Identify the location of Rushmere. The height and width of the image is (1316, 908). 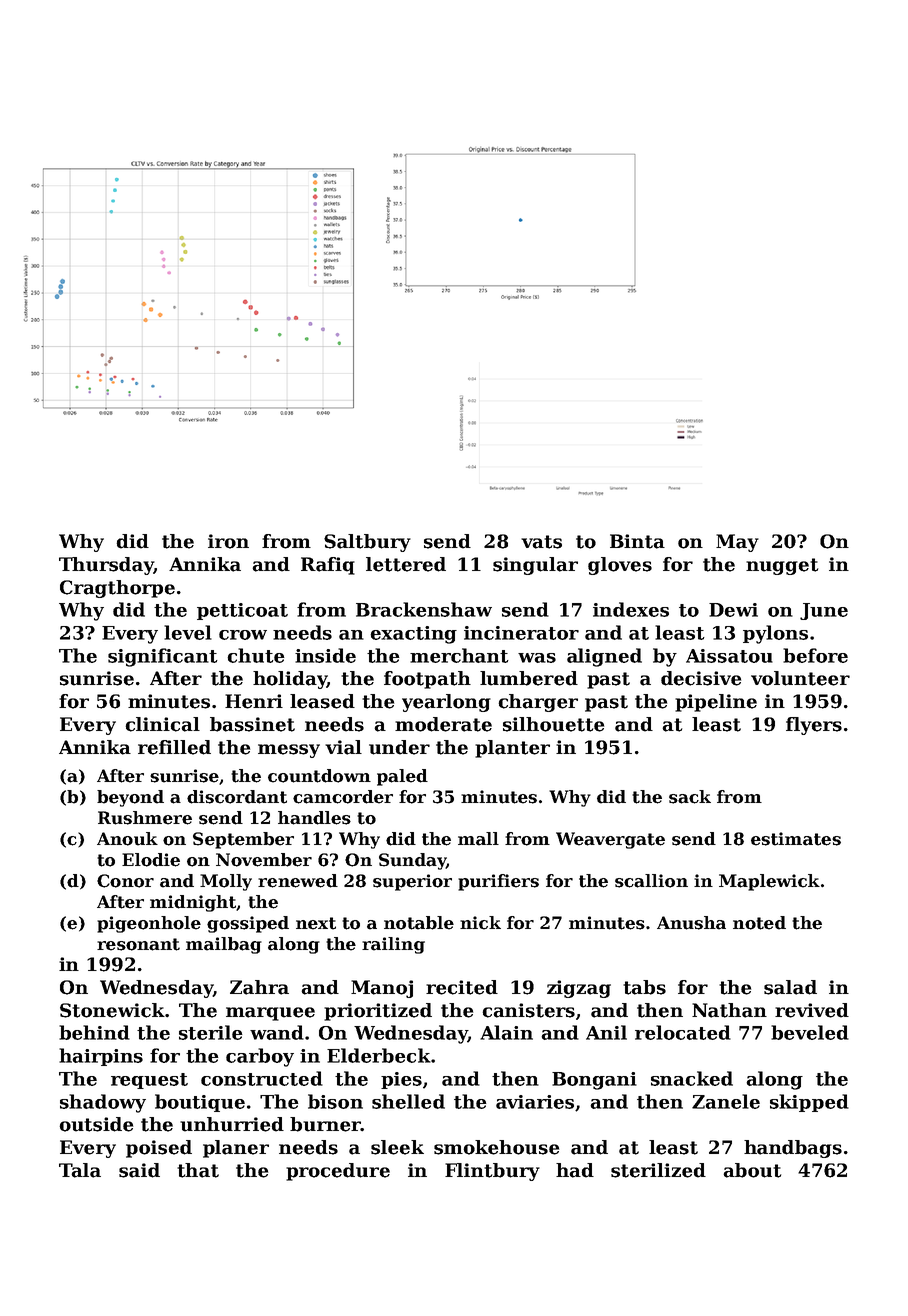
(145, 818).
